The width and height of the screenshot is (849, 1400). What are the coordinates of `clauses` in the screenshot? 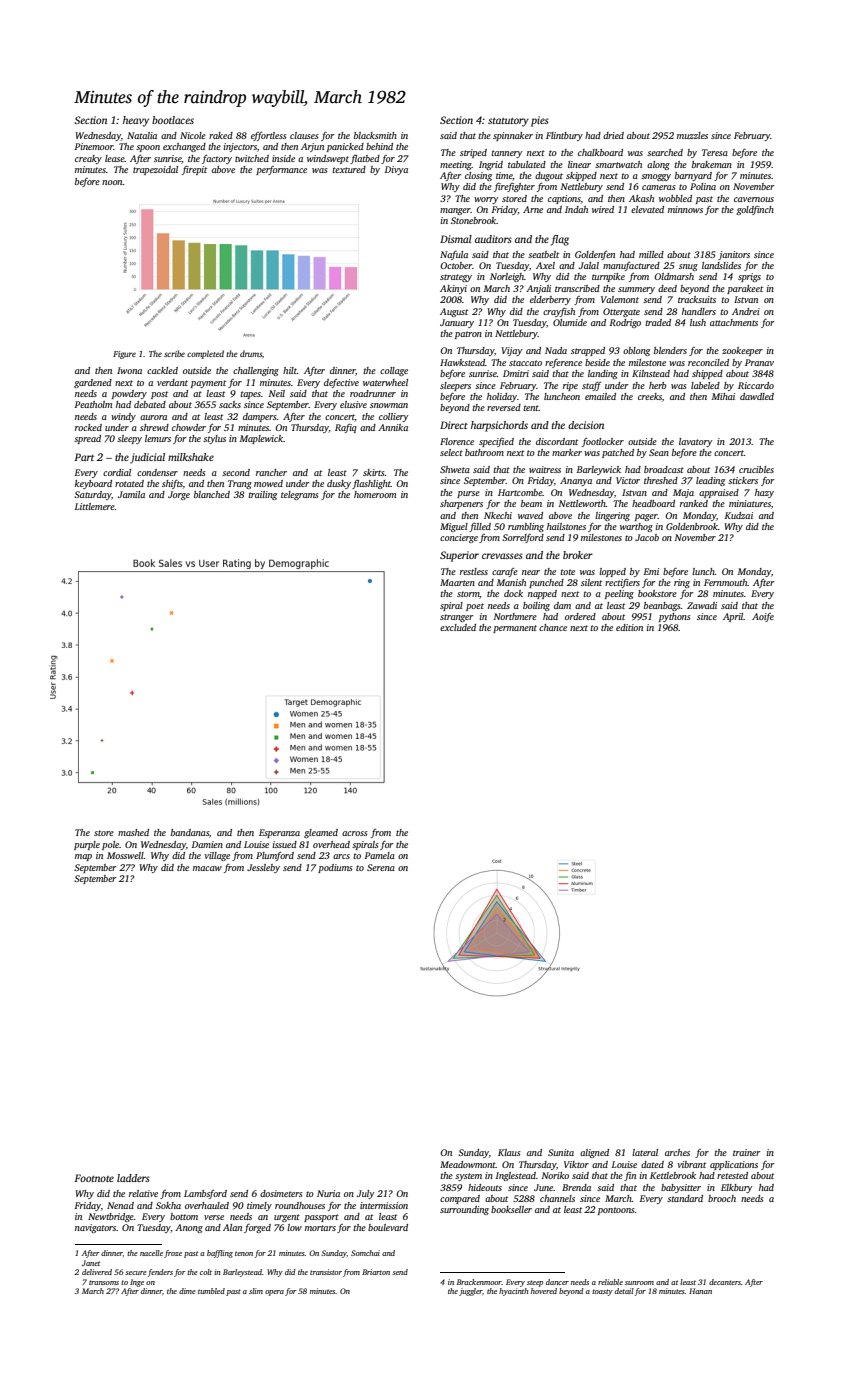 It's located at (304, 135).
